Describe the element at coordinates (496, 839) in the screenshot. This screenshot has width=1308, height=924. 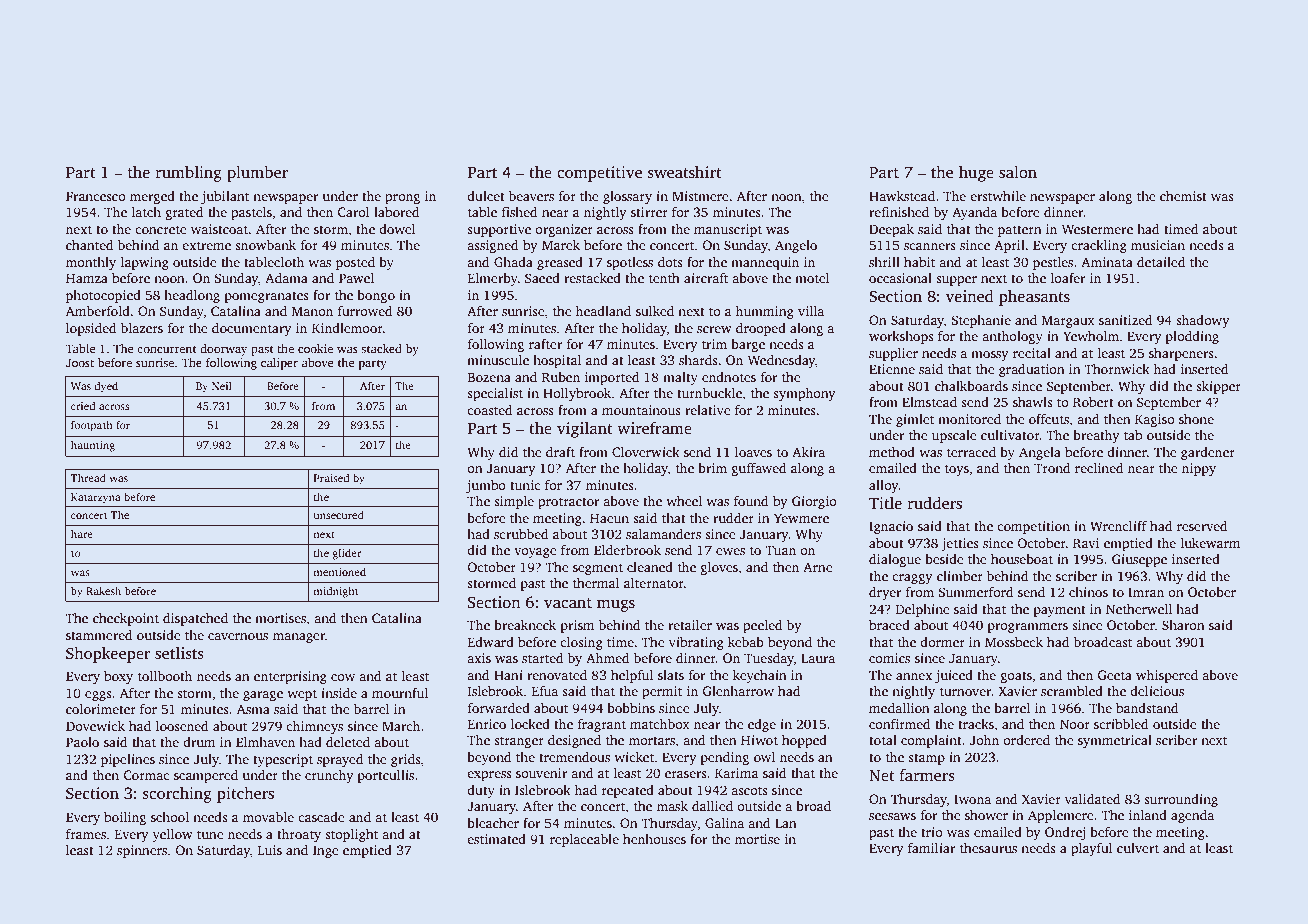
I see `estimated` at that location.
